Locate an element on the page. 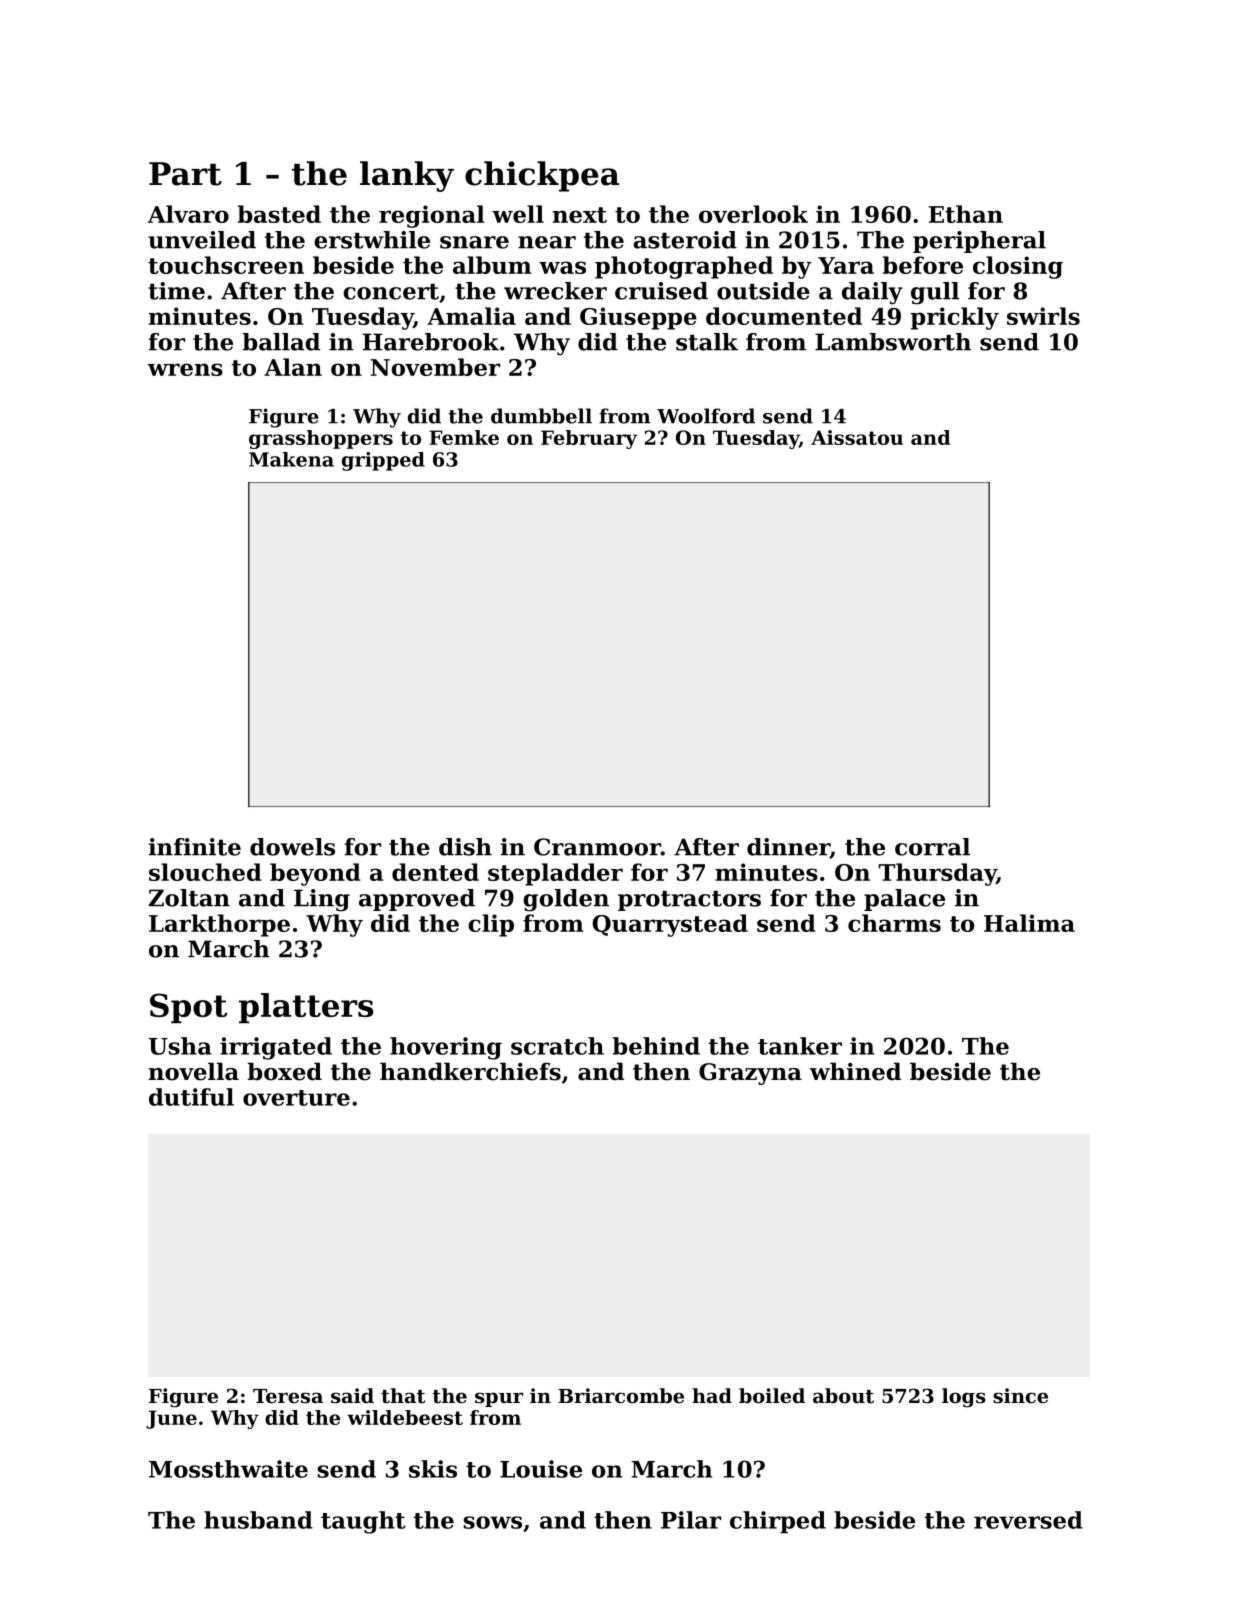  husband is located at coordinates (258, 1520).
